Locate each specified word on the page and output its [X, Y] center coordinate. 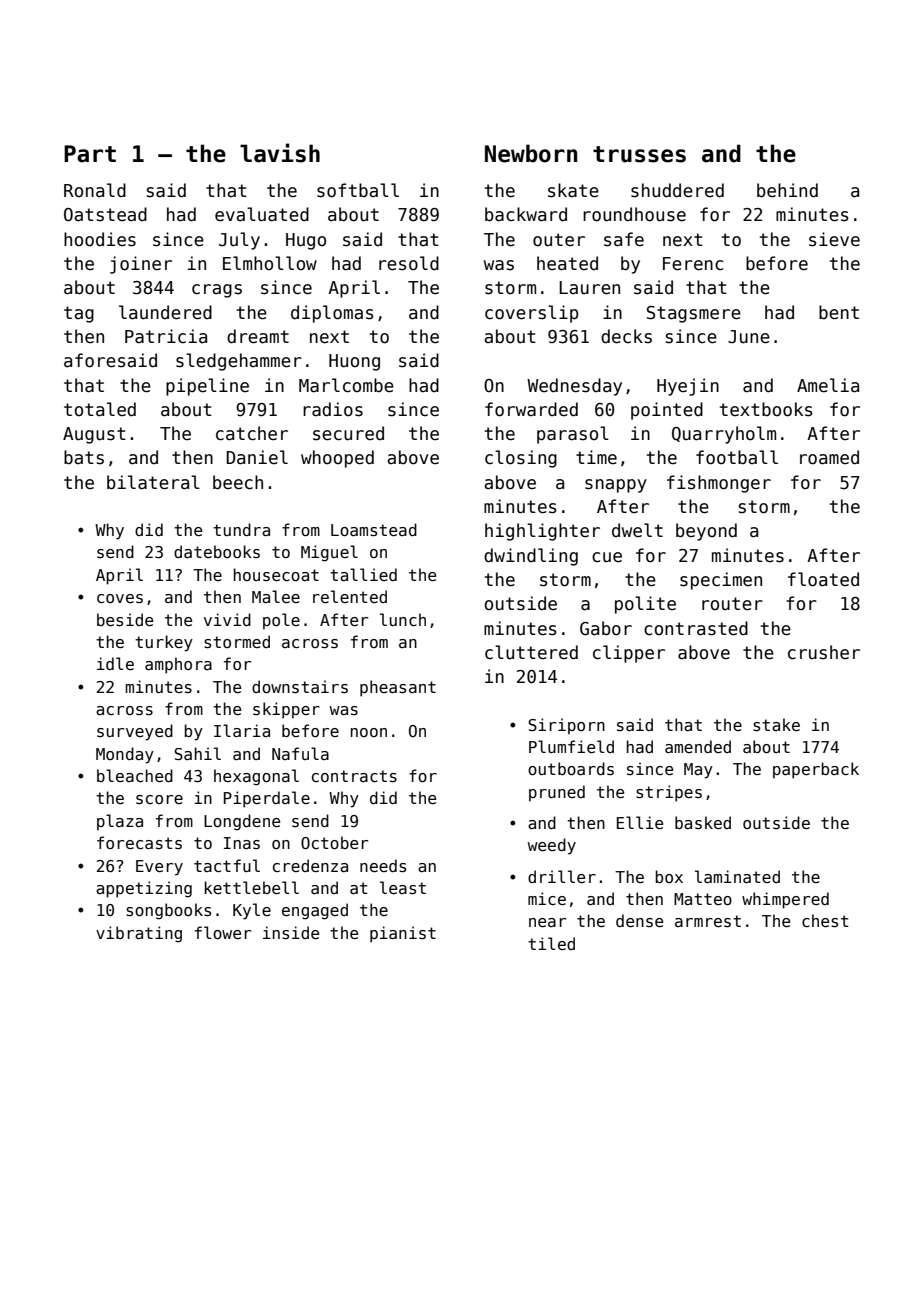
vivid [227, 619]
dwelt [637, 530]
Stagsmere [694, 314]
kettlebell [252, 887]
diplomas [332, 314]
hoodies [100, 239]
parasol [573, 435]
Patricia [166, 336]
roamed [829, 457]
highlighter [542, 532]
